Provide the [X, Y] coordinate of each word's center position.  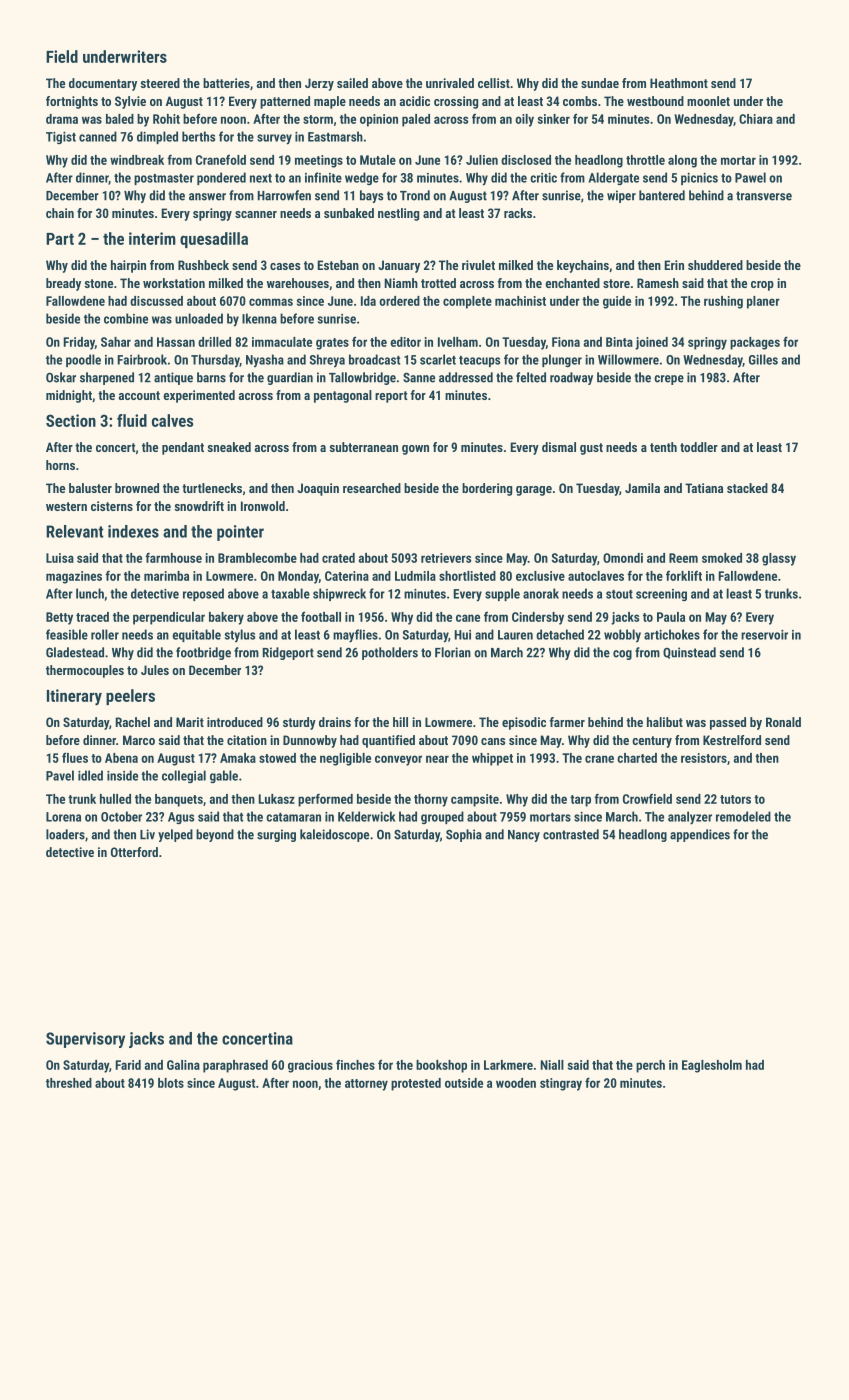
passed [728, 723]
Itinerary [74, 697]
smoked [722, 558]
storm [318, 119]
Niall [552, 1065]
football [321, 616]
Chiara [756, 119]
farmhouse [173, 558]
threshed [69, 1083]
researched [372, 488]
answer [207, 197]
